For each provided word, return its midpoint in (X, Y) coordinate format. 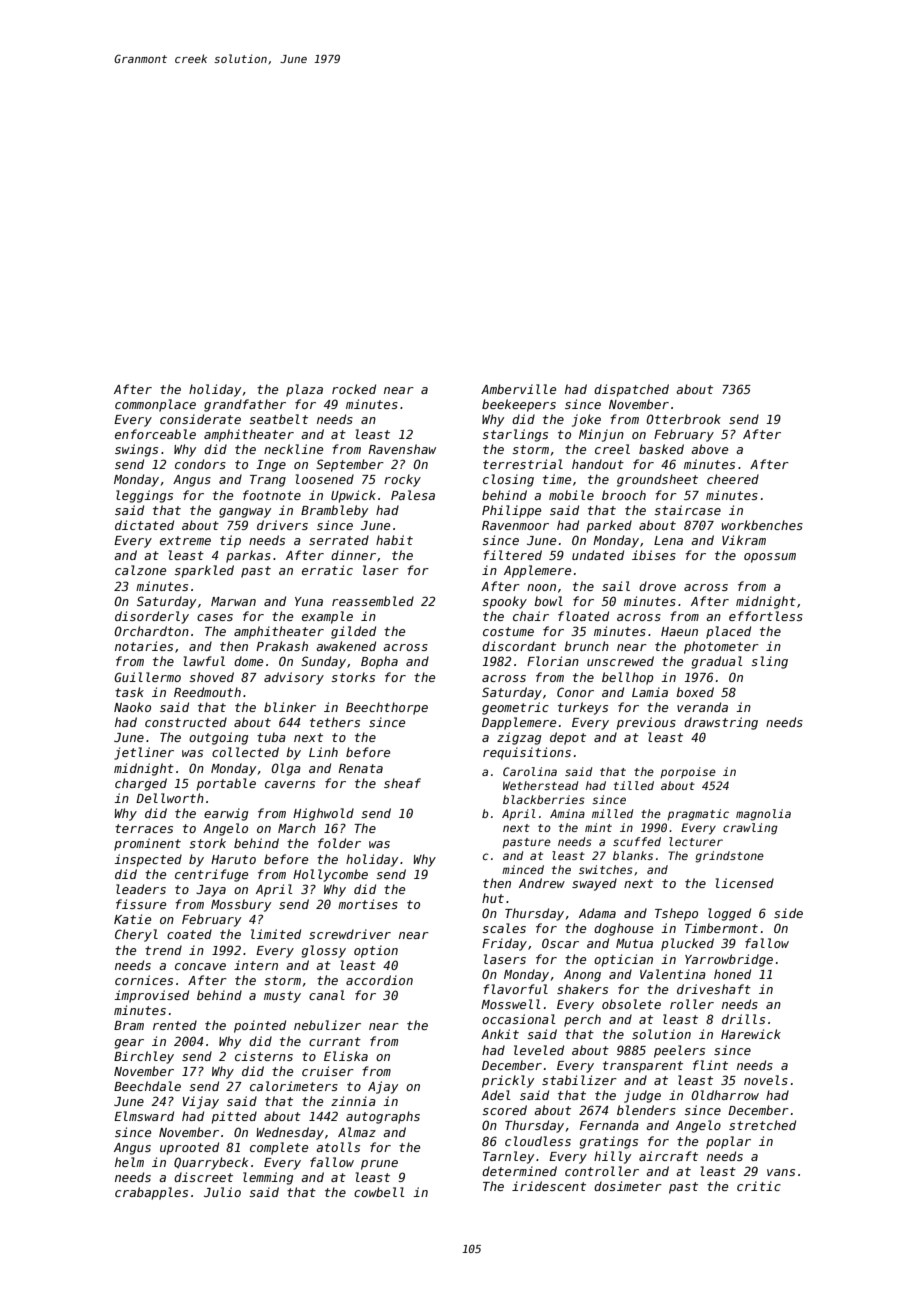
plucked (687, 944)
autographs (383, 1117)
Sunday (323, 662)
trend (163, 950)
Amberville (518, 389)
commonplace (155, 405)
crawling (750, 829)
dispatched (631, 390)
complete (279, 1148)
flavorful (515, 989)
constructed (186, 722)
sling (769, 662)
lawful (204, 661)
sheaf (402, 783)
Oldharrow (725, 1095)
